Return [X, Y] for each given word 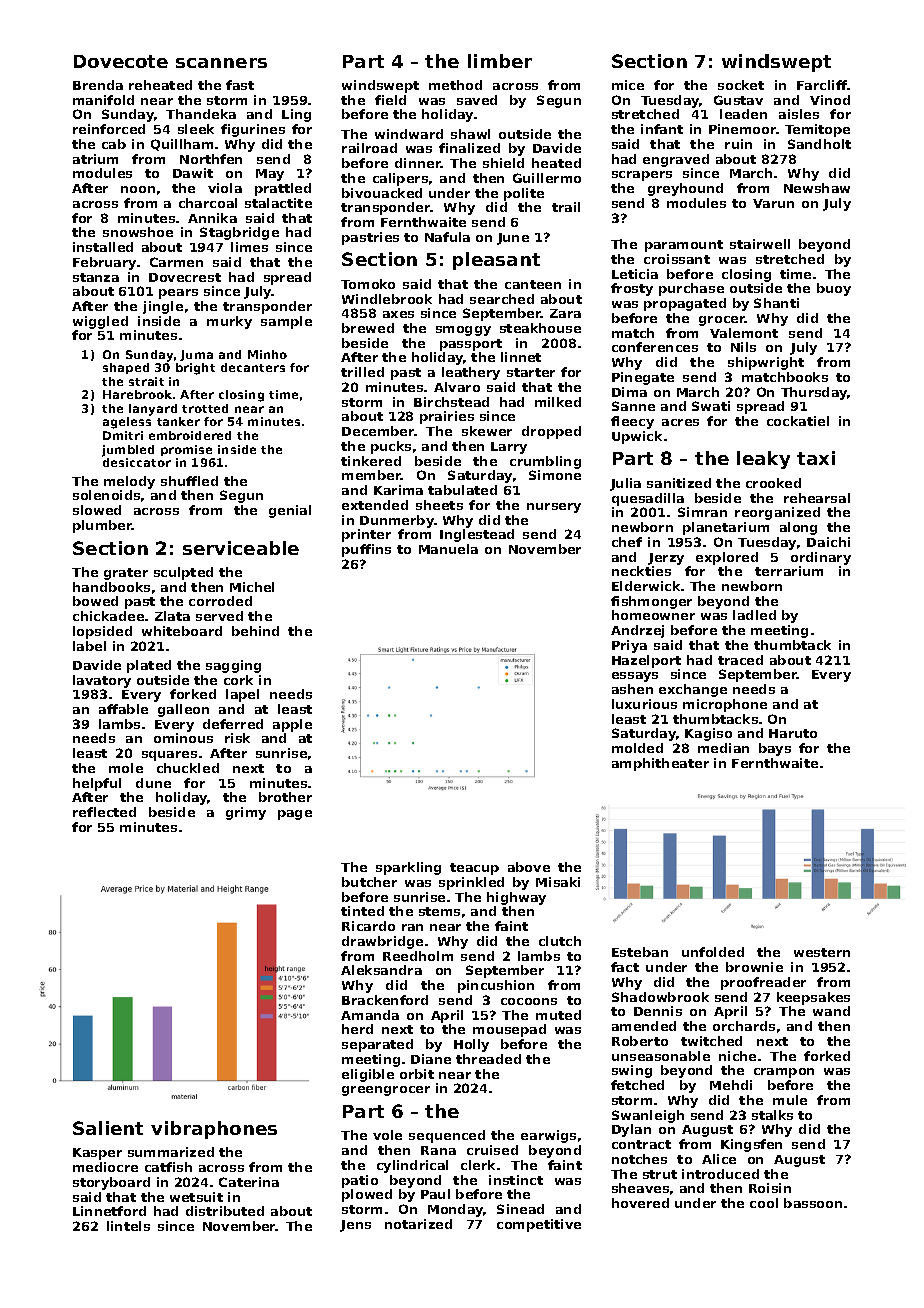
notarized [418, 1224]
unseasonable [661, 1056]
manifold [103, 100]
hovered [640, 1203]
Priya [629, 646]
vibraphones [214, 1130]
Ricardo [368, 926]
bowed [95, 601]
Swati [711, 406]
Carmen [176, 262]
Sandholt [819, 144]
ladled [754, 615]
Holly [471, 1045]
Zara [565, 313]
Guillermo [547, 178]
